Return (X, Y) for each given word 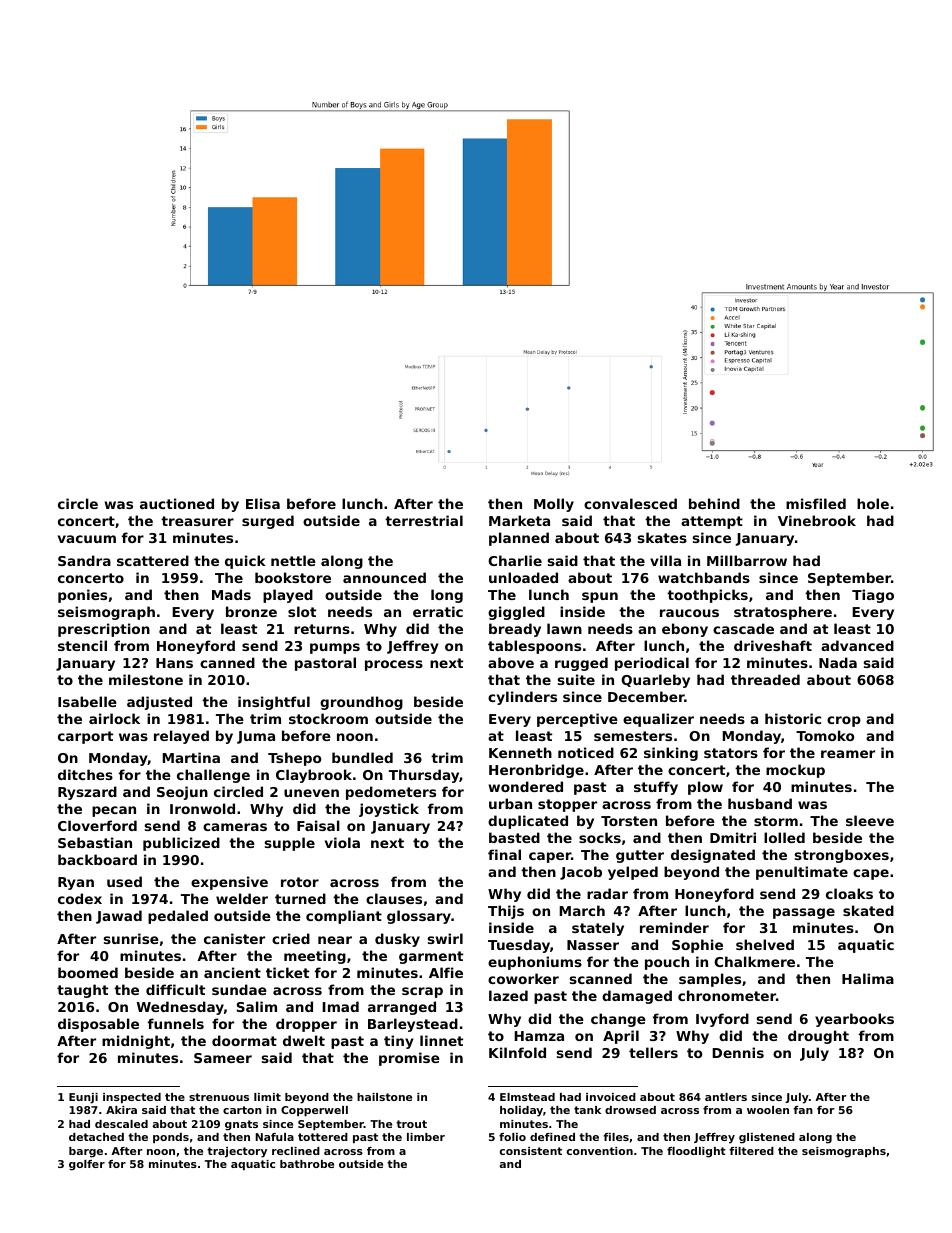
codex (80, 898)
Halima (868, 978)
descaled (121, 1124)
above (511, 662)
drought (818, 1037)
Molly (554, 505)
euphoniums (535, 963)
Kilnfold (517, 1052)
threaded (765, 679)
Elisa (263, 503)
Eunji (83, 1098)
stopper (567, 805)
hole (873, 503)
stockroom (328, 718)
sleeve (870, 820)
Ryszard (87, 793)
